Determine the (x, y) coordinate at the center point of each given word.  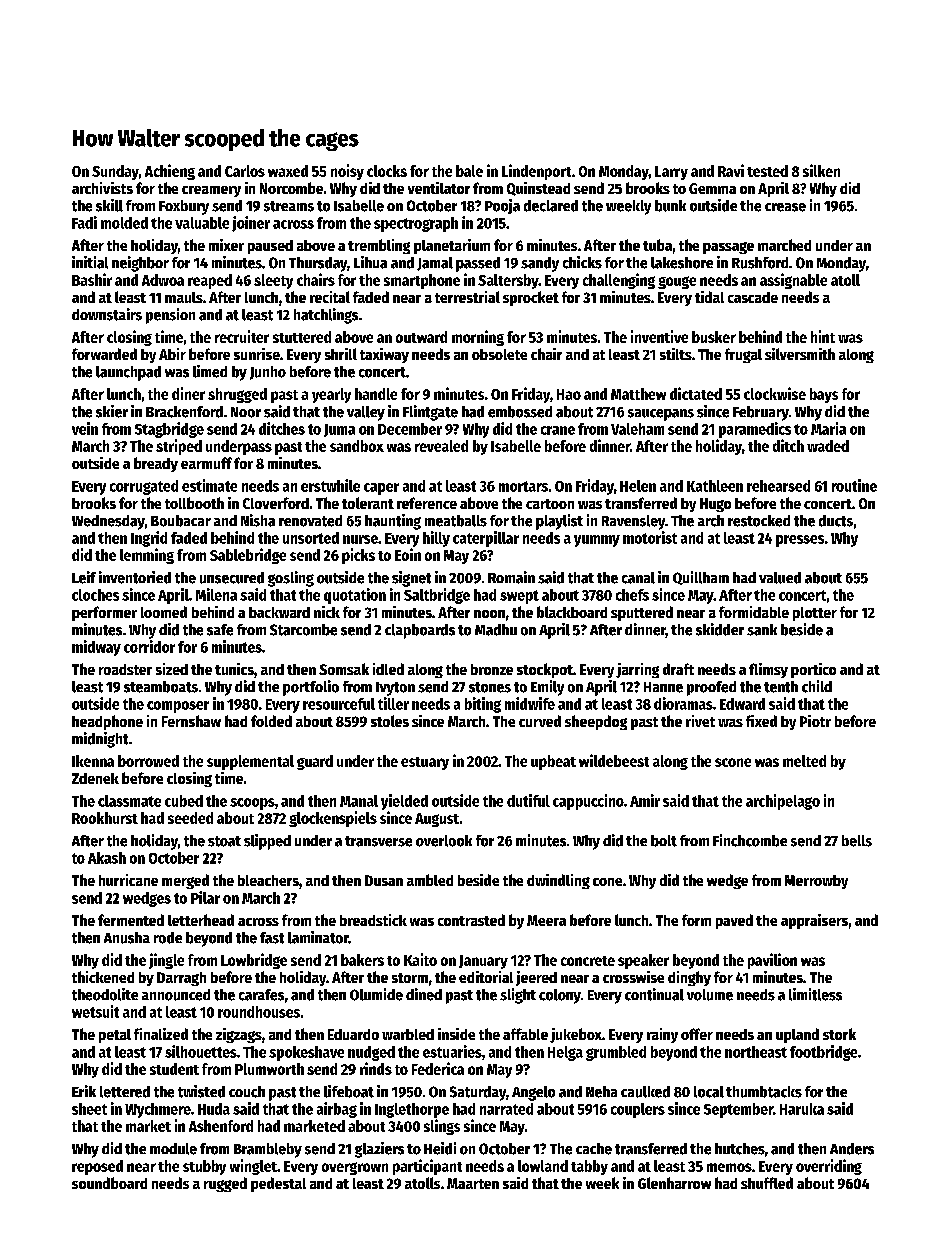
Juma (339, 430)
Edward (742, 704)
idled (388, 669)
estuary (425, 763)
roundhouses (259, 1012)
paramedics (755, 430)
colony (560, 996)
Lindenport (536, 172)
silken (821, 170)
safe (220, 630)
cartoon (550, 504)
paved (734, 921)
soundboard (109, 1183)
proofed (711, 688)
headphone (107, 722)
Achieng (170, 172)
